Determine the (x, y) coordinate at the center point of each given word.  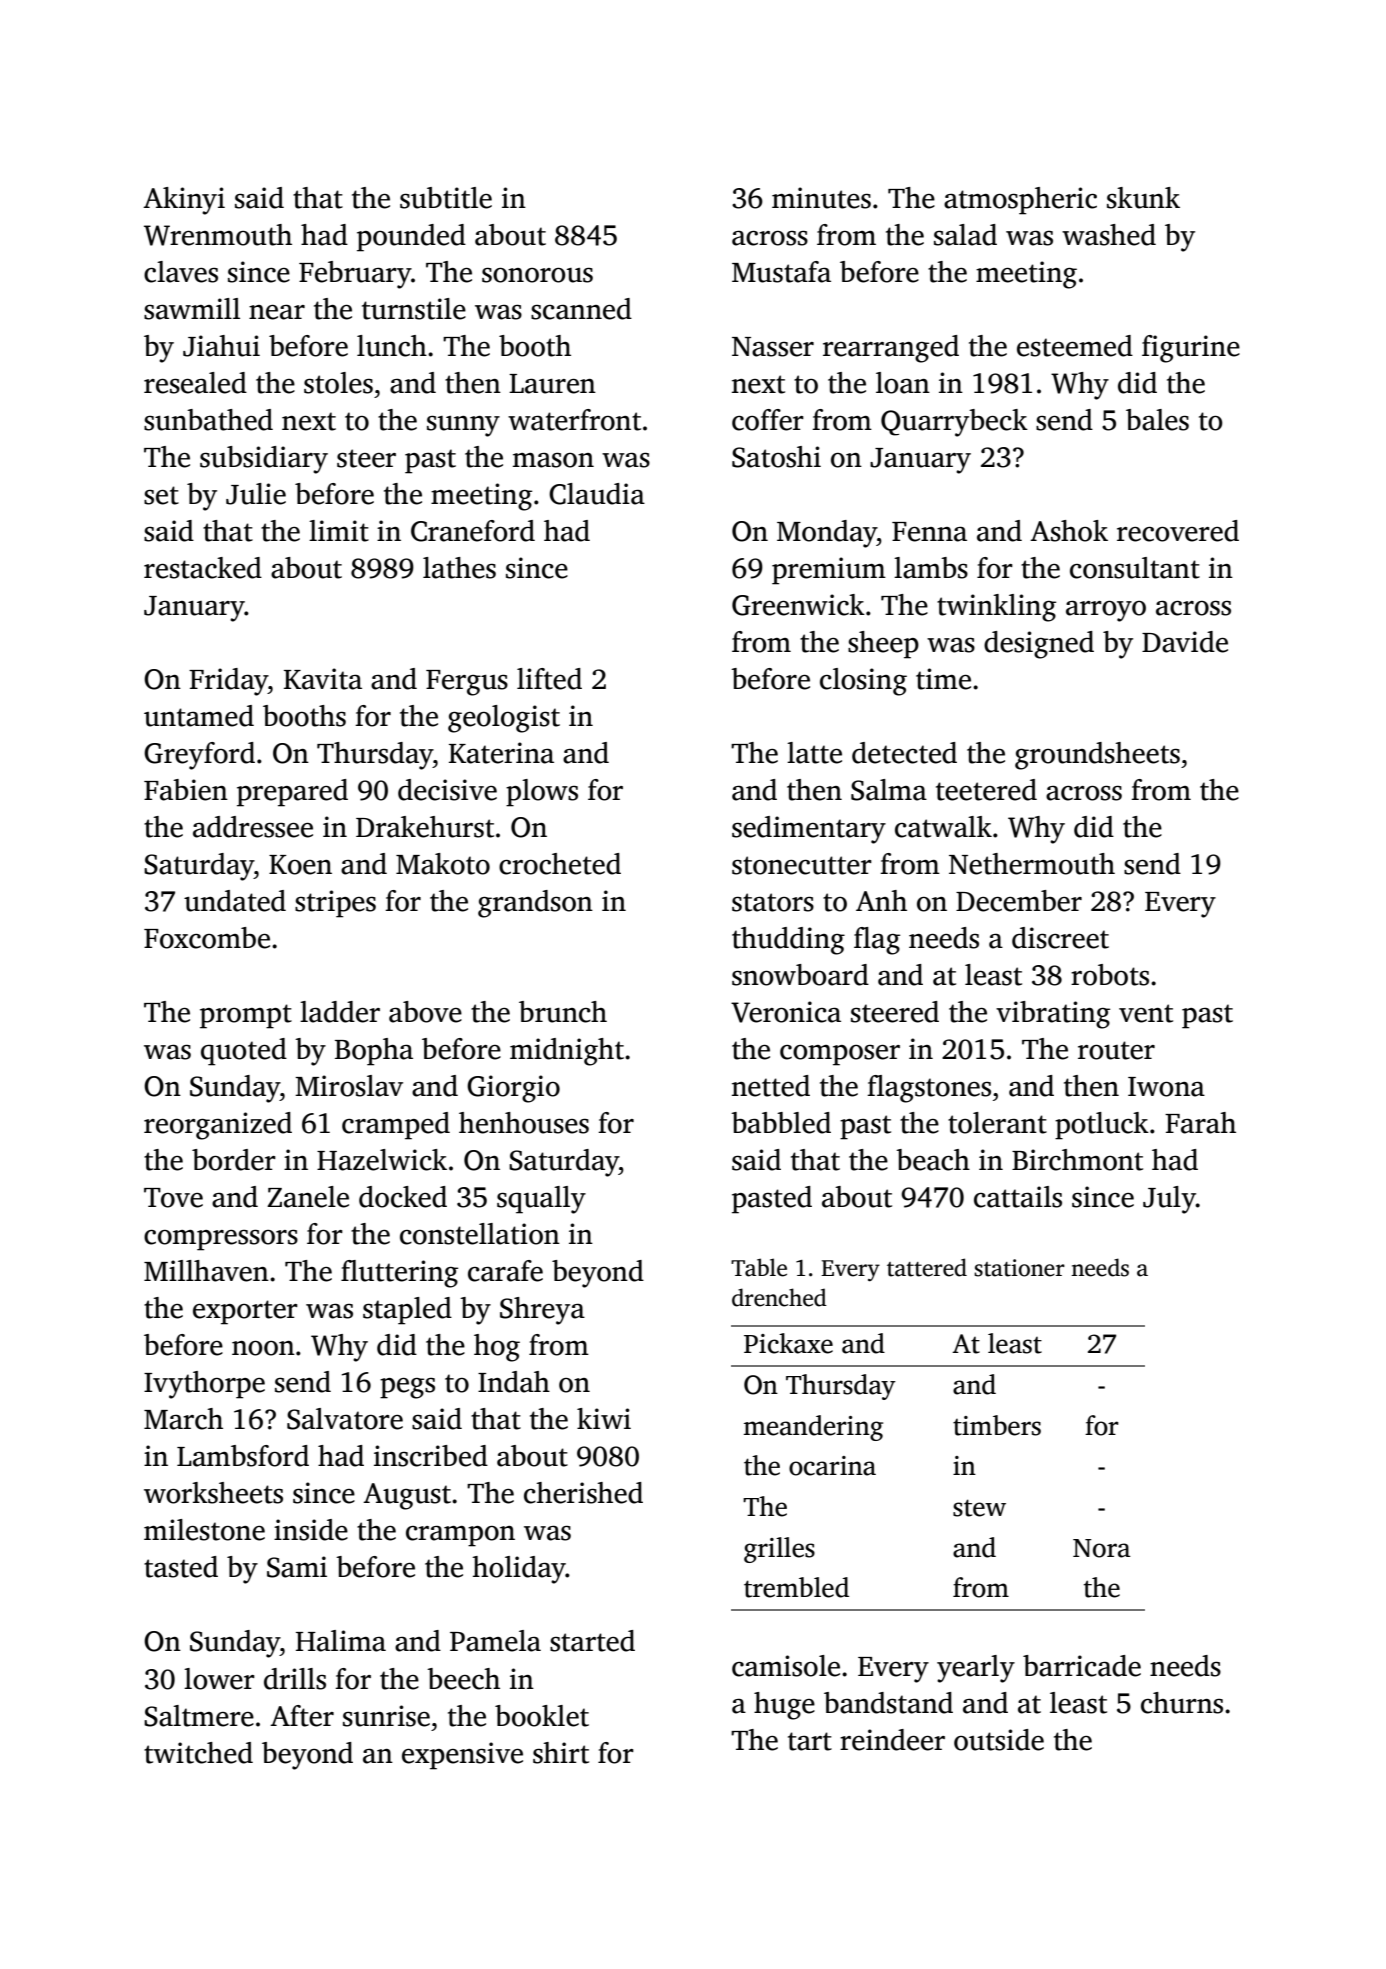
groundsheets (1097, 756)
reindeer (892, 1740)
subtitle (446, 198)
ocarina (832, 1466)
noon (263, 1348)
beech (463, 1679)
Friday (228, 682)
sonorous (537, 275)
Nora (1102, 1548)
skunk (1143, 198)
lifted (549, 679)
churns (1182, 1703)
